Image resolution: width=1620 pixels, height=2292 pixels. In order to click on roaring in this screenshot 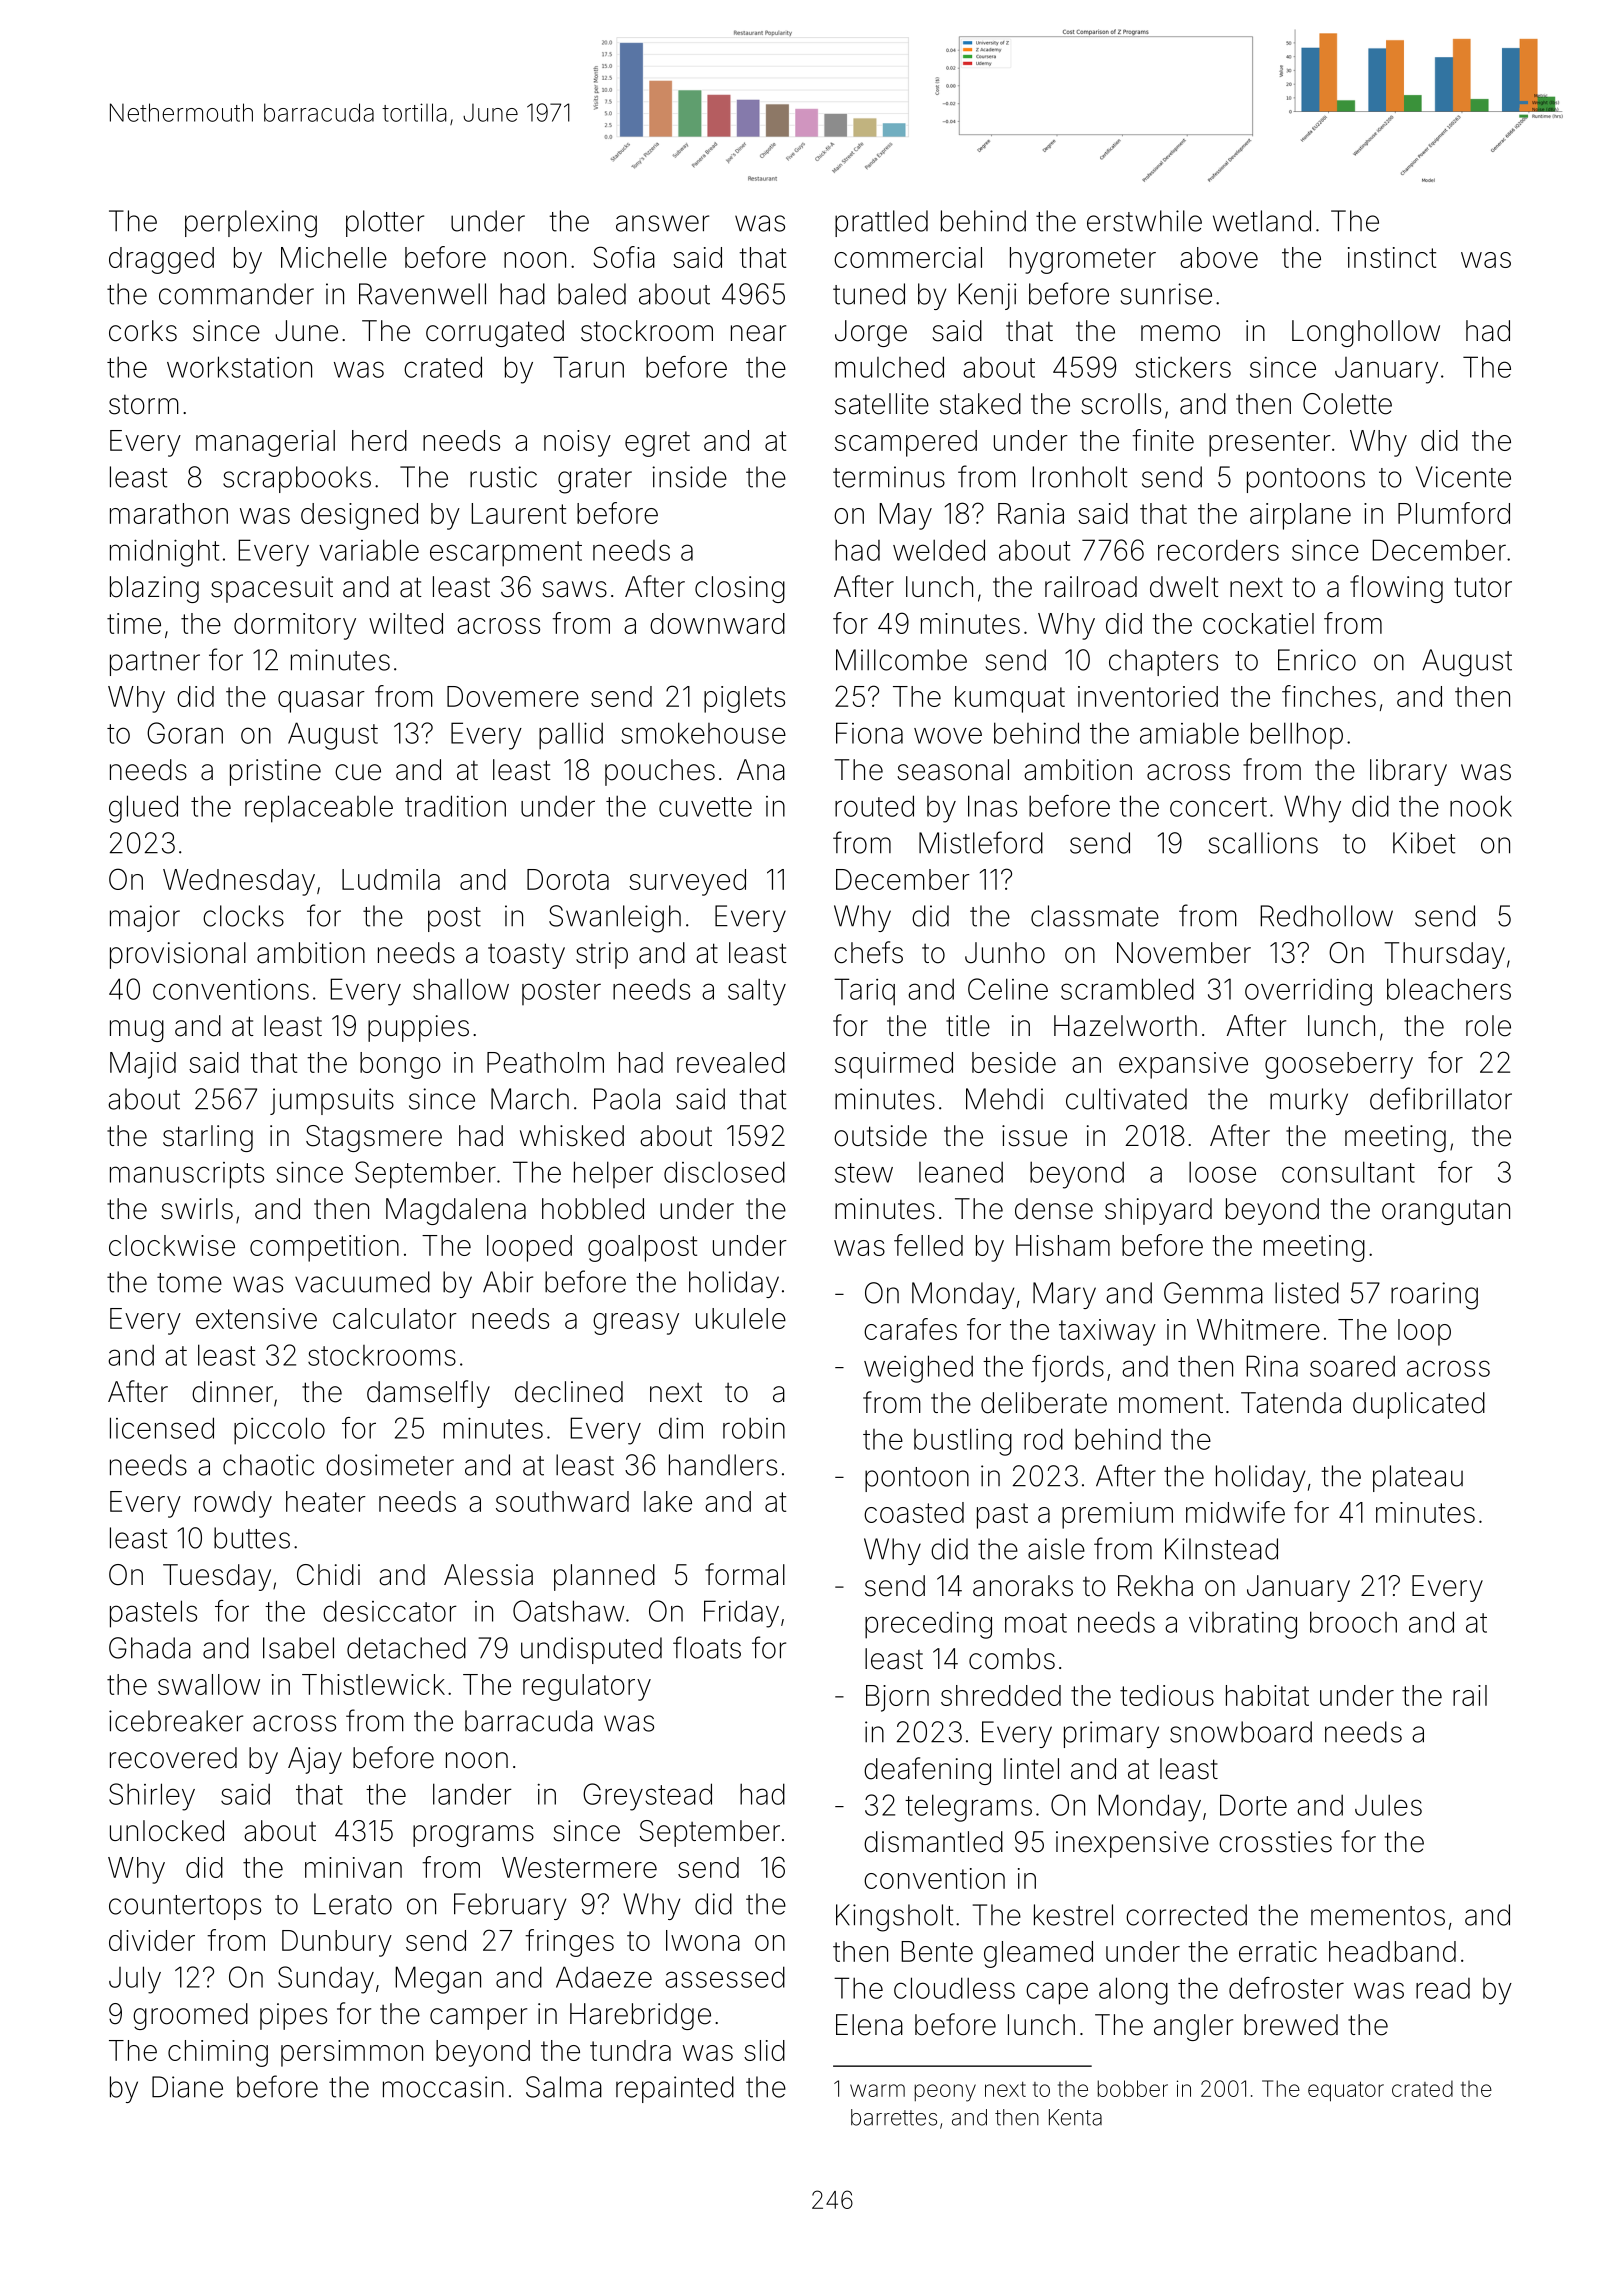, I will do `click(1434, 1296)`.
